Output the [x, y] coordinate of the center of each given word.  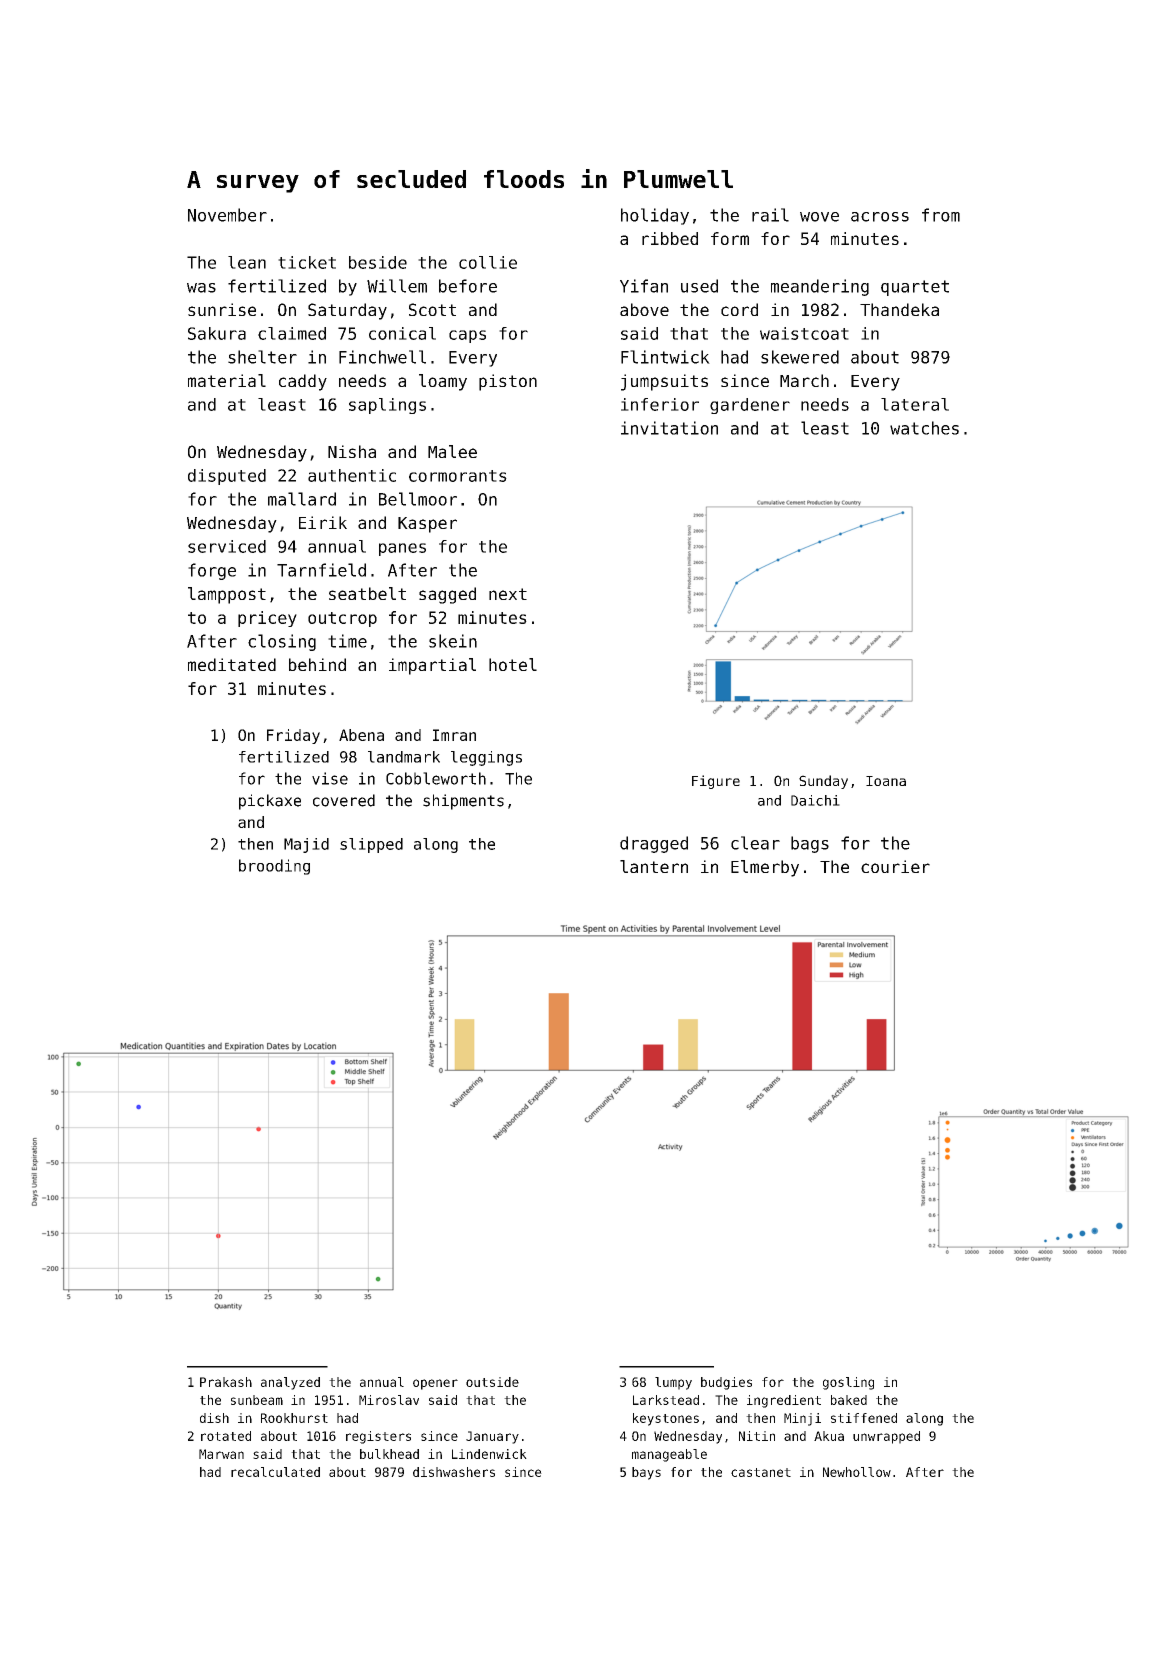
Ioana [886, 781]
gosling [848, 1383]
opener [435, 1384]
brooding [274, 867]
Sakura [217, 333]
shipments [463, 802]
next [508, 594]
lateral [915, 404]
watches [924, 428]
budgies [726, 1383]
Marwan [221, 1454]
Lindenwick [489, 1454]
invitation [669, 428]
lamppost [227, 595]
